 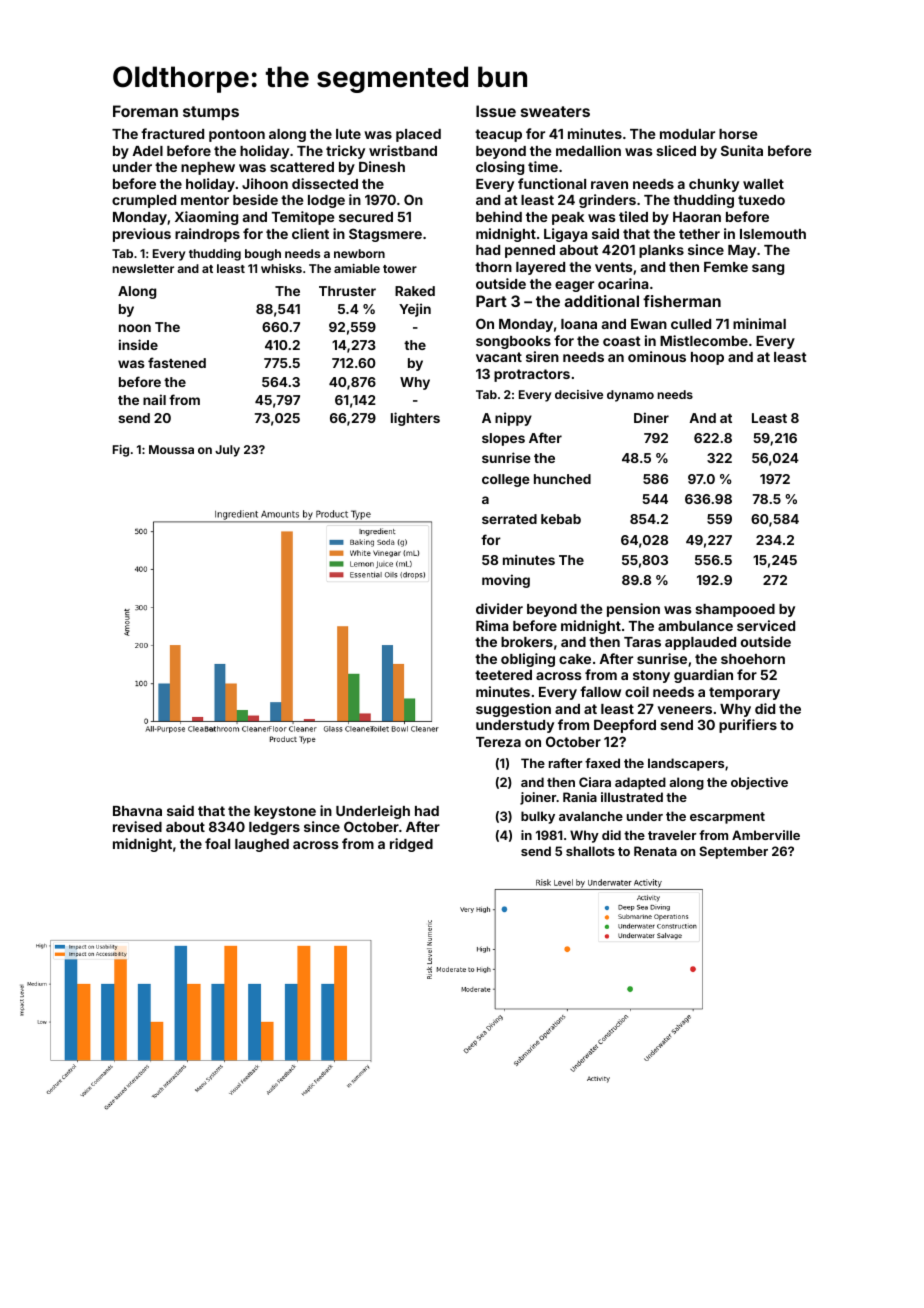 I want to click on revised, so click(x=137, y=826).
